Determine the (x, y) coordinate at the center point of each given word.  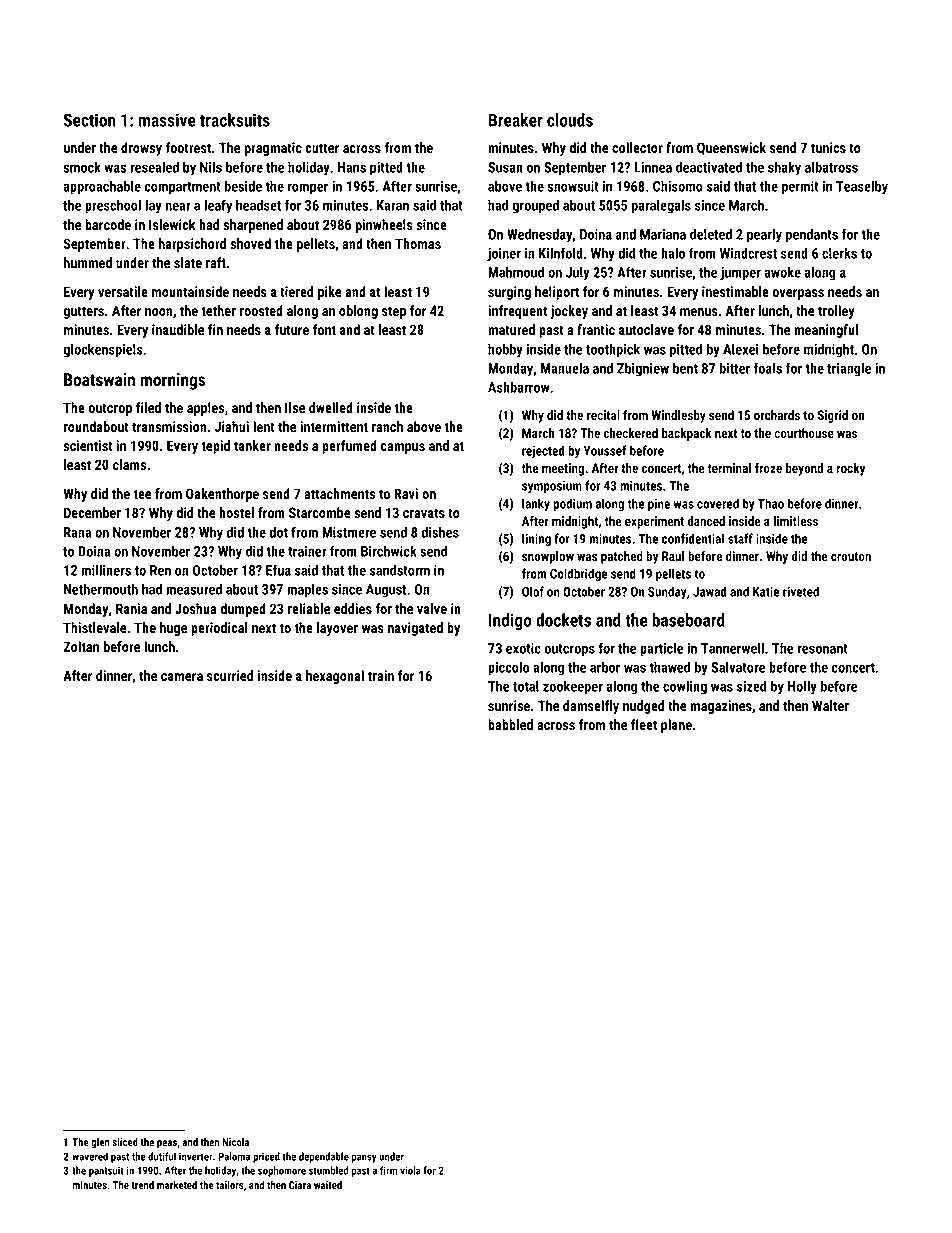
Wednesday (540, 235)
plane (676, 726)
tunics (828, 147)
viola (410, 1170)
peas (167, 1144)
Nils (211, 167)
